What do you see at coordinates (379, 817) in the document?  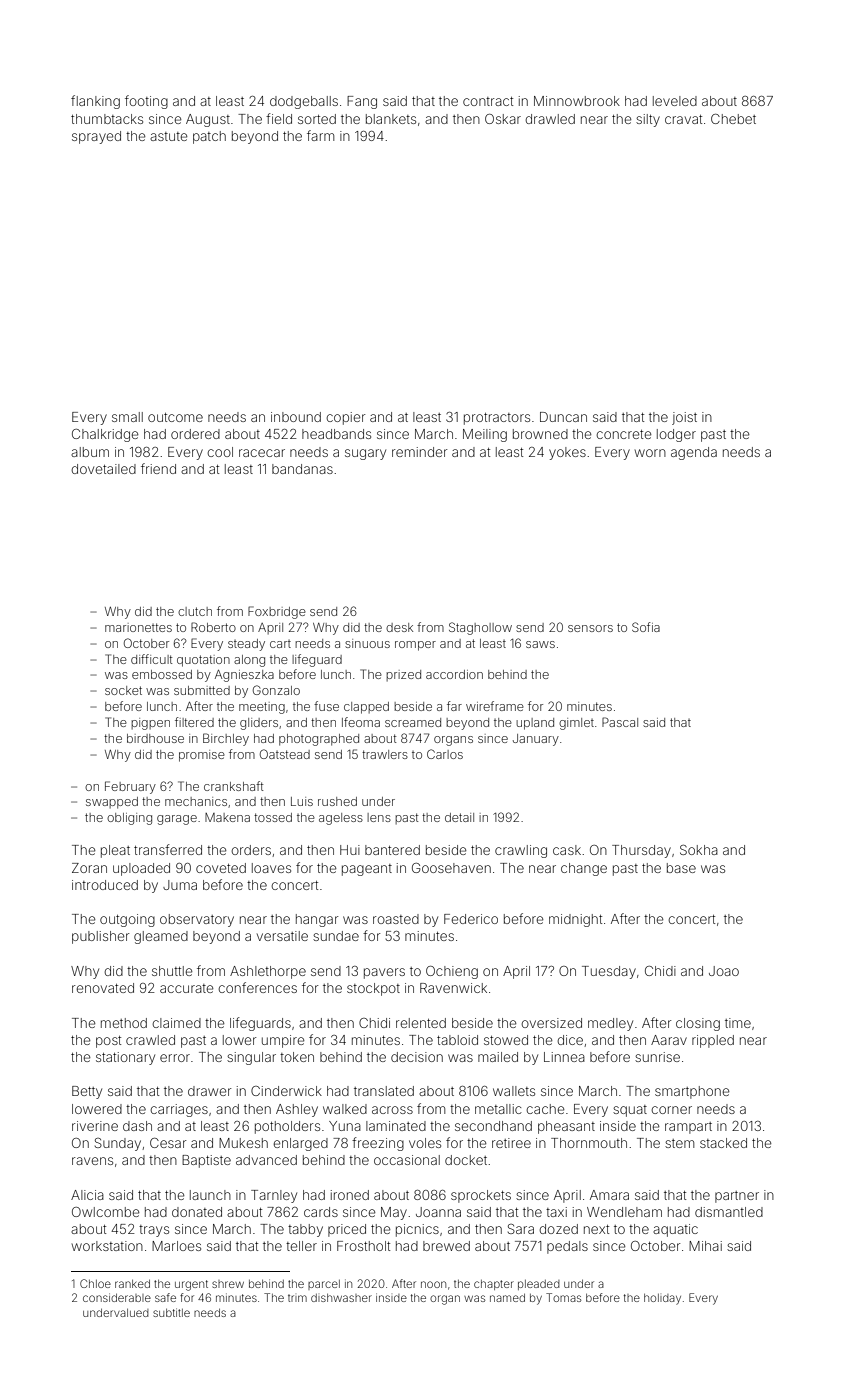 I see `lens` at bounding box center [379, 817].
